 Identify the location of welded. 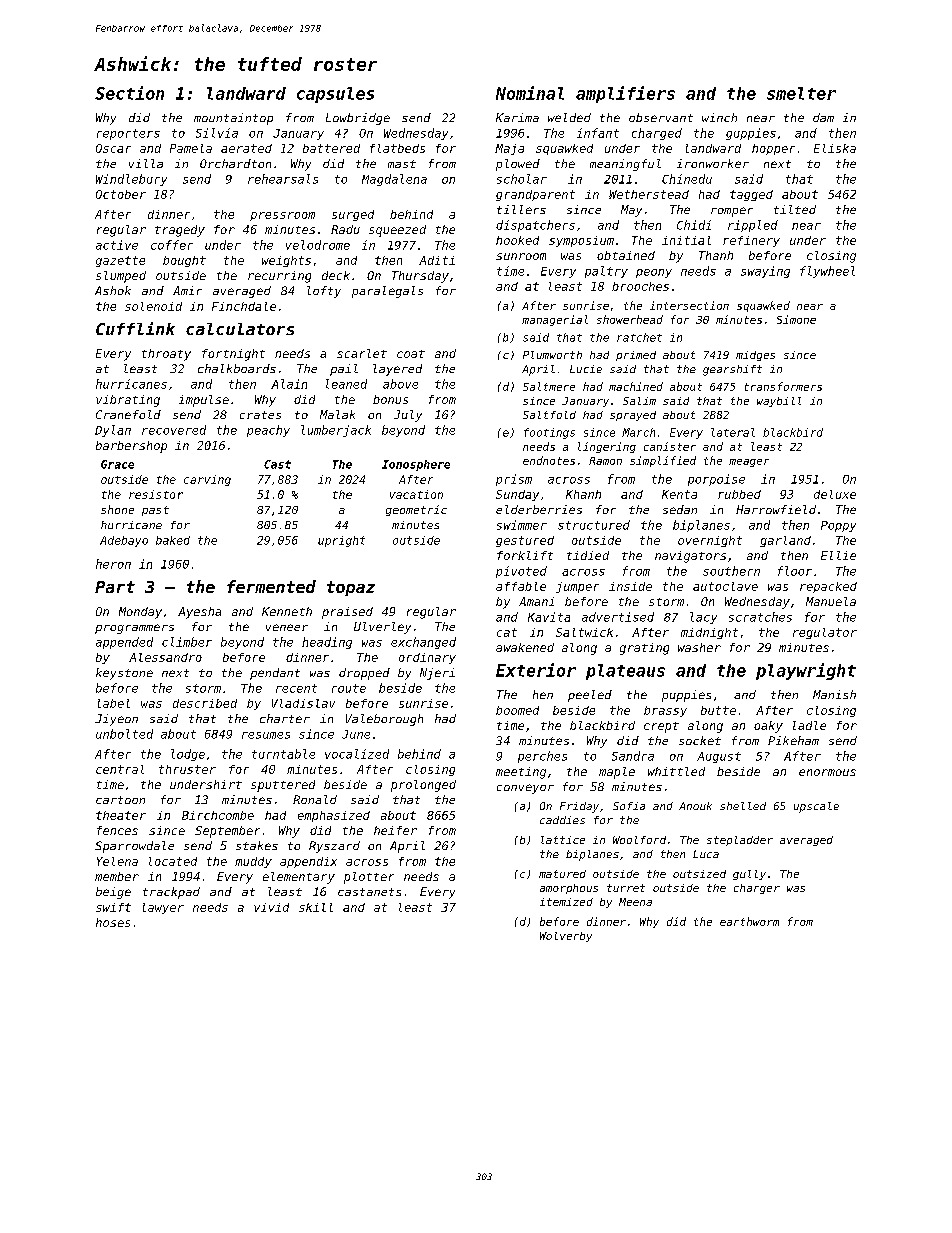
(569, 117).
